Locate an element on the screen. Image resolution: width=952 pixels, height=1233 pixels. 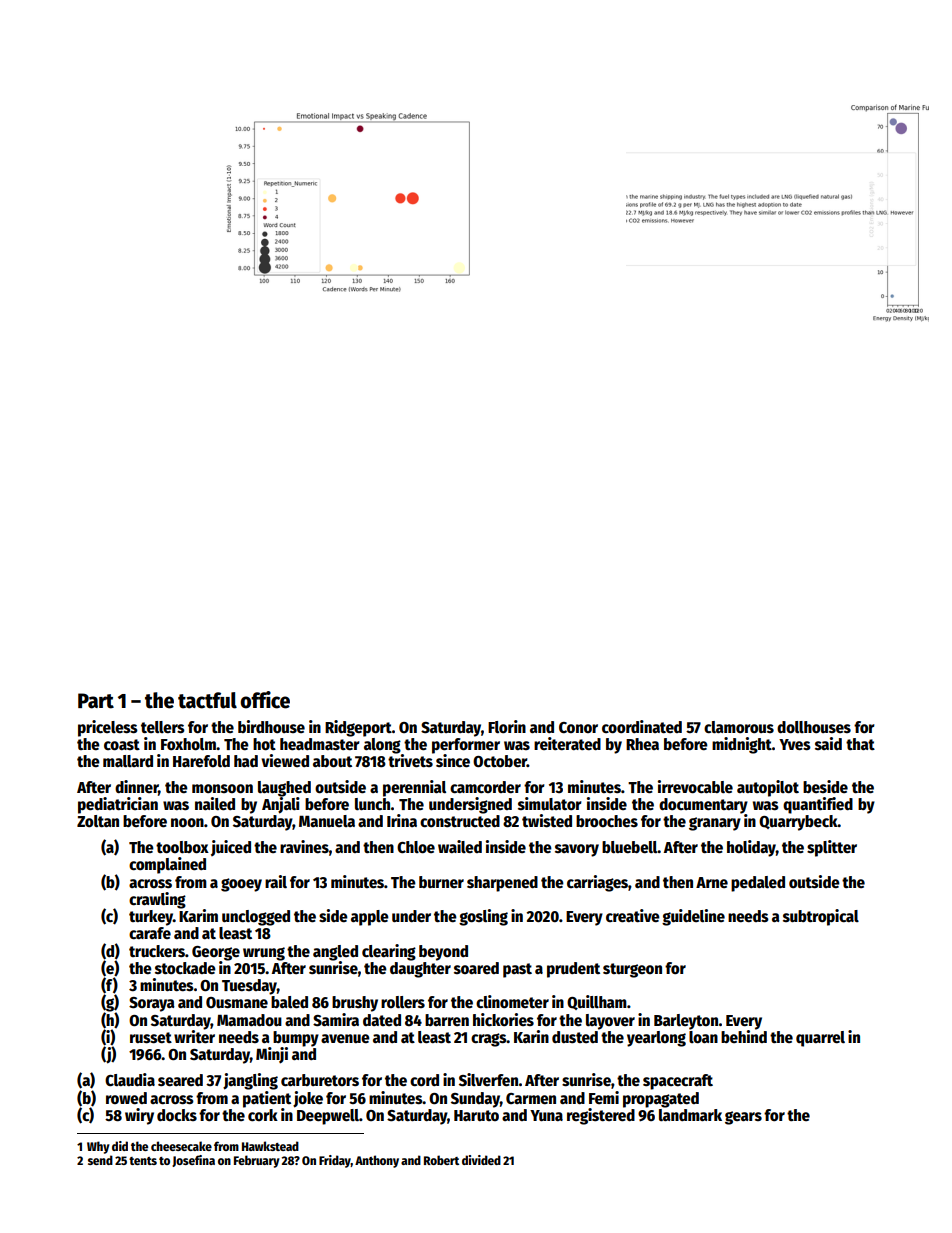
Ridgeport is located at coordinates (358, 728).
